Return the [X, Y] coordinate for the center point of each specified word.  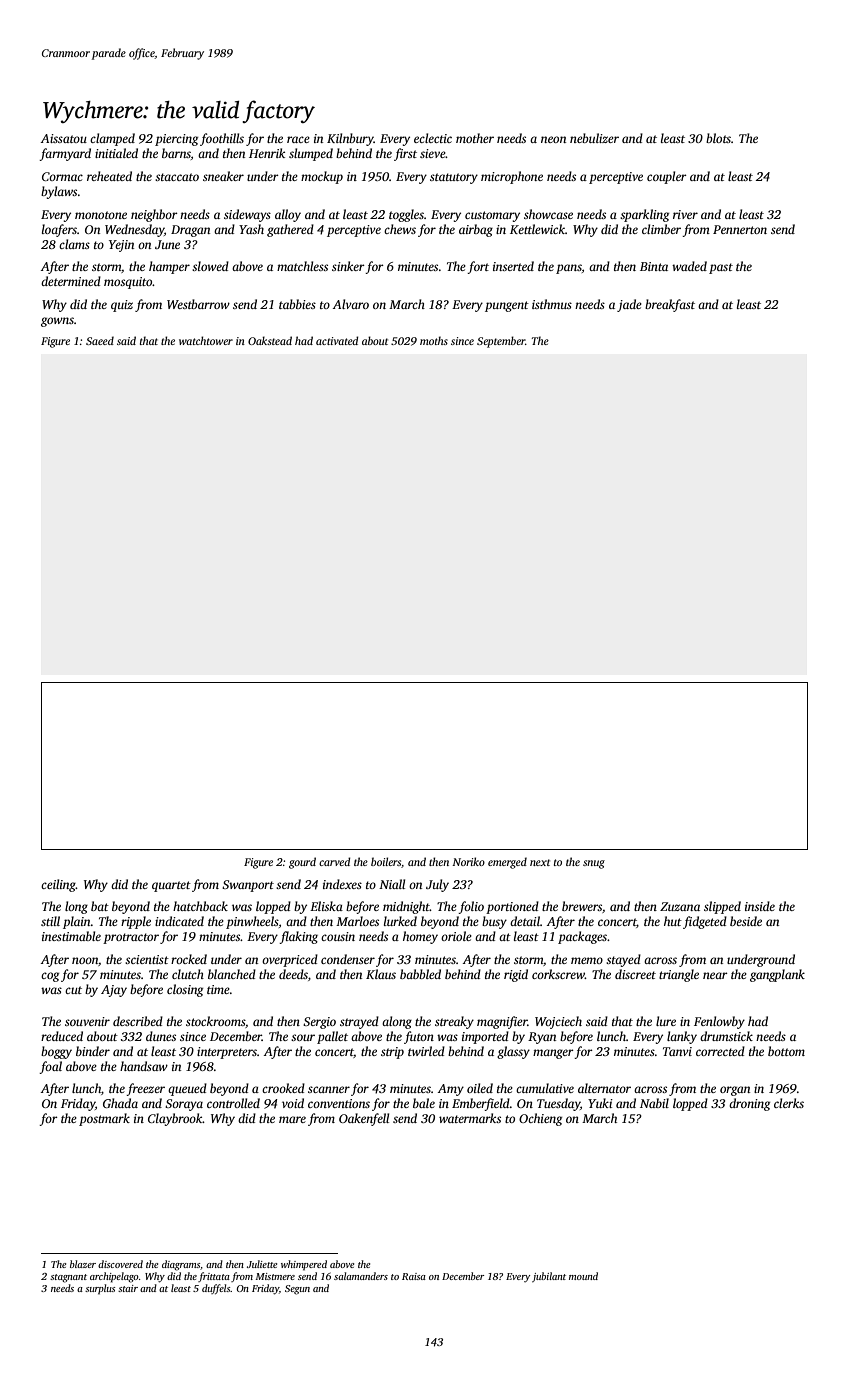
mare [292, 1119]
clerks [789, 1103]
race [298, 139]
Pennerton [740, 229]
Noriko [468, 861]
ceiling [58, 885]
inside [760, 906]
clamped [112, 139]
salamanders [361, 1276]
